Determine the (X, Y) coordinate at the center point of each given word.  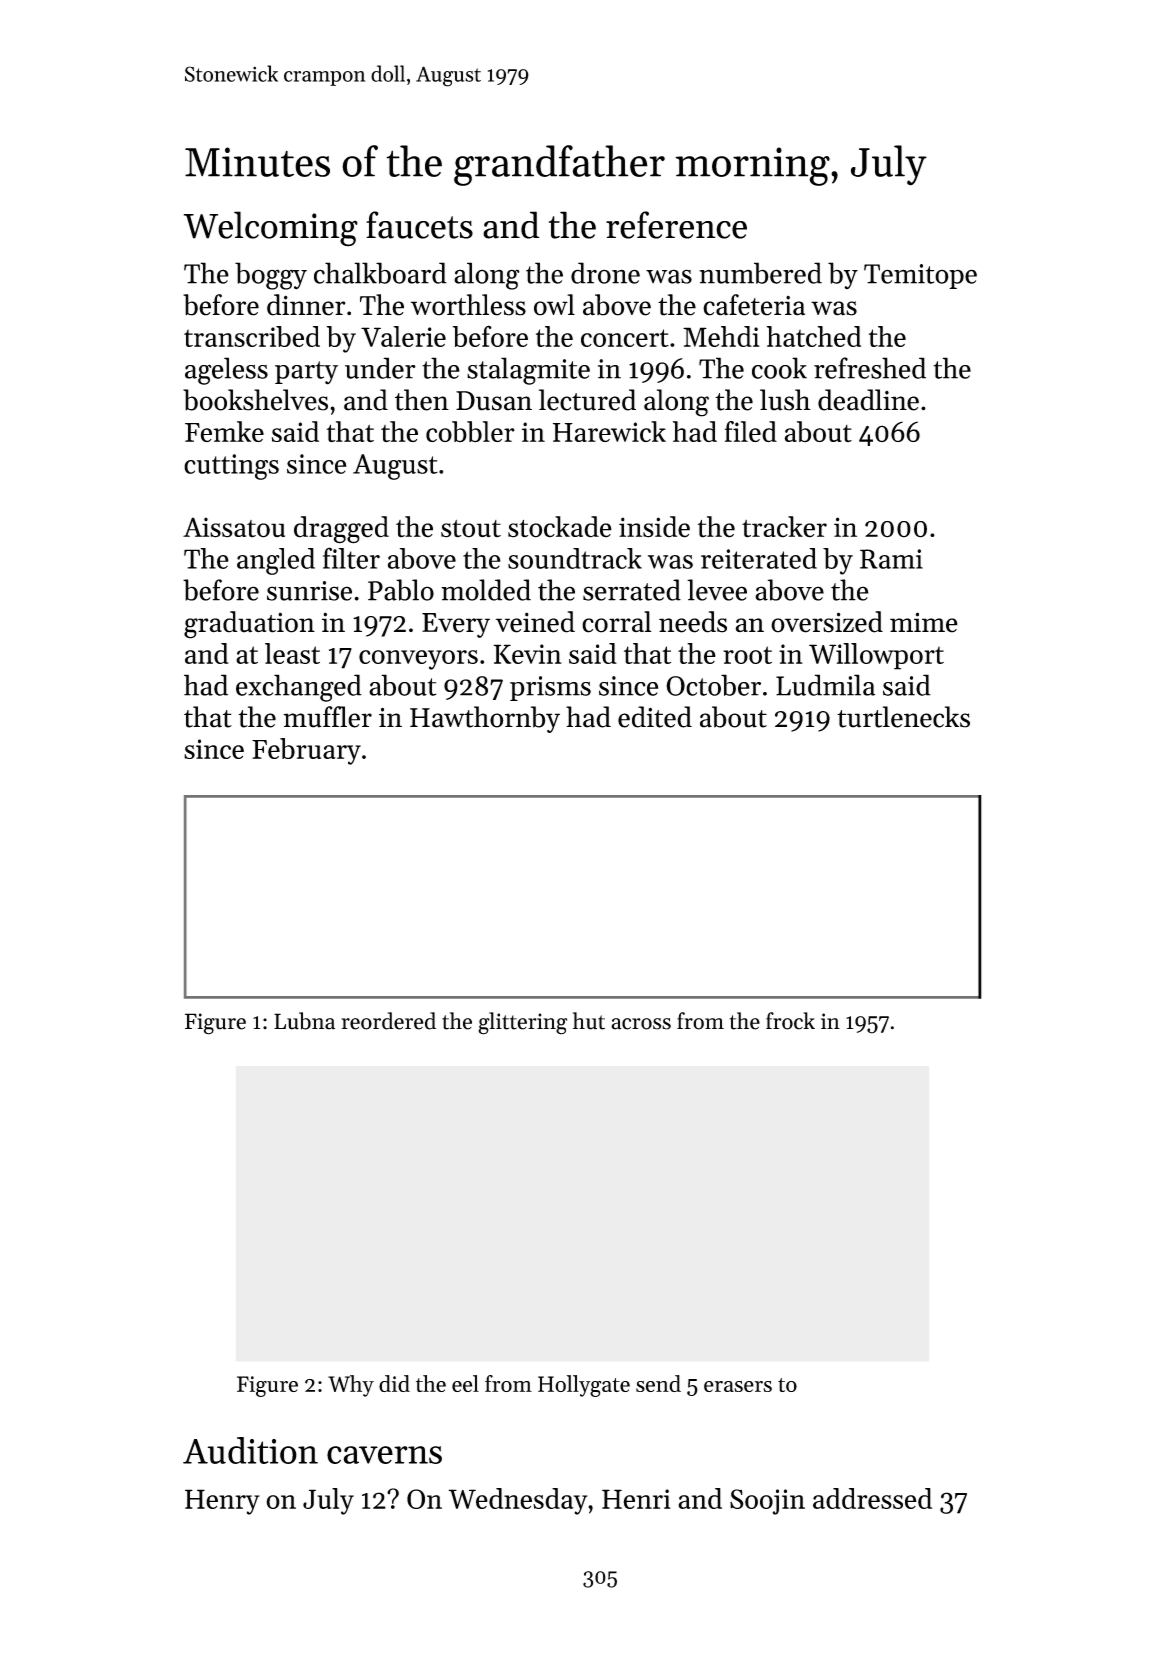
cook (779, 368)
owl (554, 305)
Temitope (920, 276)
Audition (250, 1450)
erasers (738, 1386)
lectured (587, 400)
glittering (522, 1023)
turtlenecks (903, 717)
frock (790, 1021)
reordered (388, 1021)
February (306, 751)
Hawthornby (485, 719)
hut (589, 1021)
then (422, 400)
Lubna (304, 1021)
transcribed (252, 336)
